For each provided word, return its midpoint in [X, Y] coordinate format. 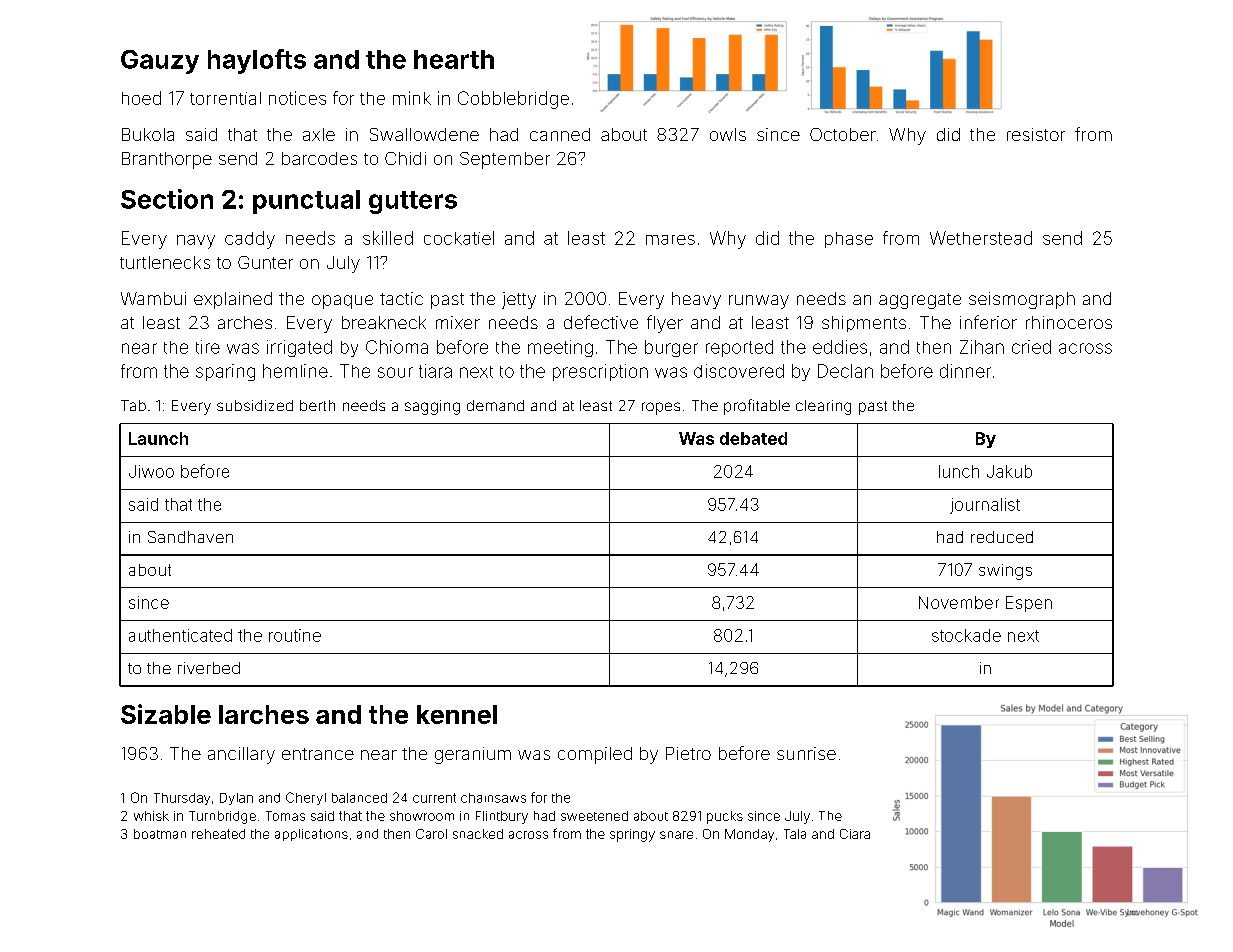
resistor [1036, 134]
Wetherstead [981, 238]
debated [753, 438]
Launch [158, 438]
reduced [1002, 537]
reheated [218, 834]
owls [728, 134]
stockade [966, 635]
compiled [595, 755]
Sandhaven [190, 537]
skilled [388, 238]
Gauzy [160, 62]
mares [670, 240]
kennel [457, 714]
